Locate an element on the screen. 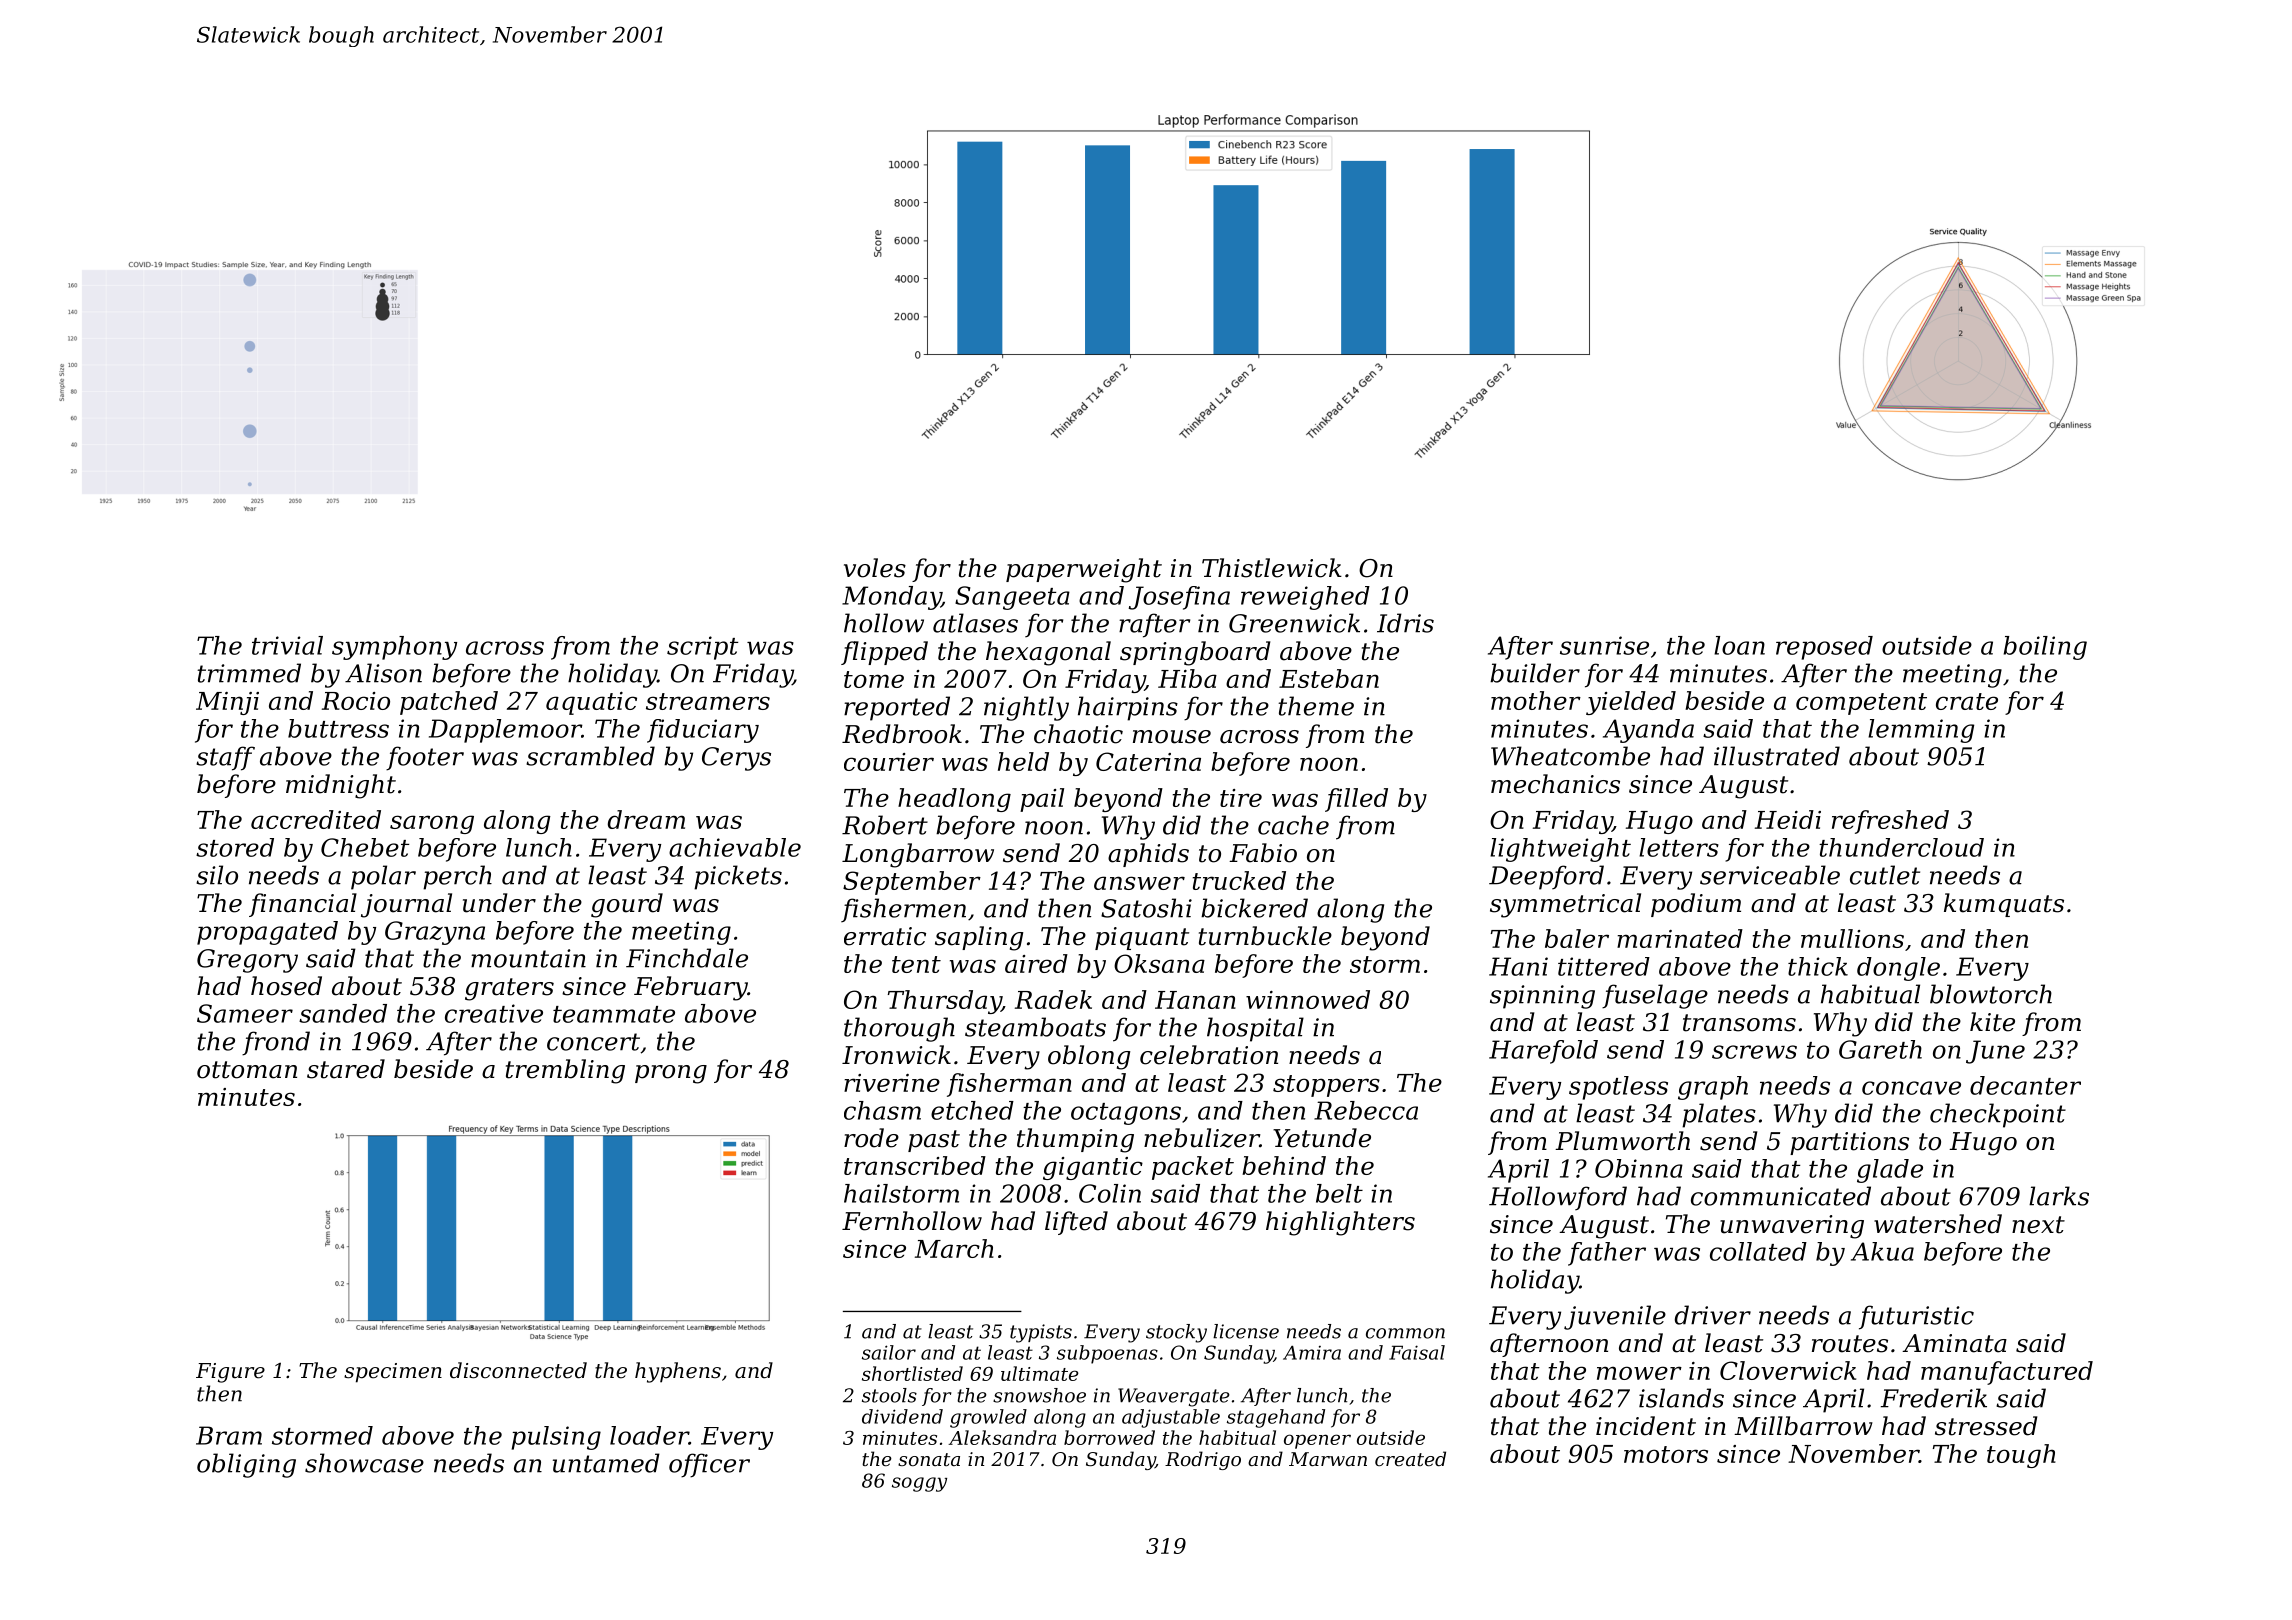 The height and width of the screenshot is (1620, 2292). opener is located at coordinates (1317, 1441).
